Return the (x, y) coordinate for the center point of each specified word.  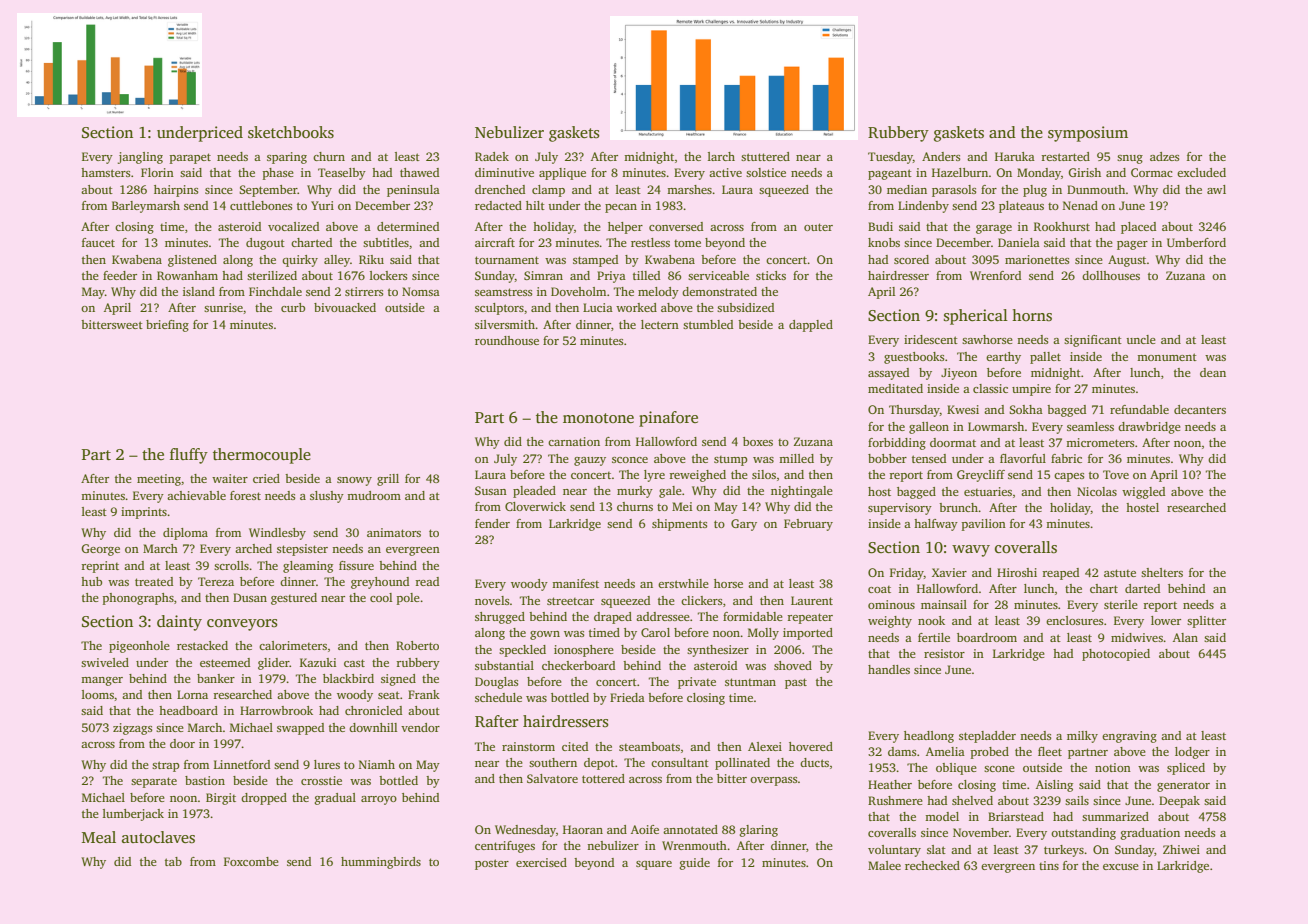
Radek (492, 156)
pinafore (668, 419)
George (100, 550)
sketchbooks (291, 132)
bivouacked (345, 307)
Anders (941, 156)
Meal (99, 837)
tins (1049, 865)
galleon (929, 428)
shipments (679, 525)
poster (492, 864)
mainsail (944, 604)
